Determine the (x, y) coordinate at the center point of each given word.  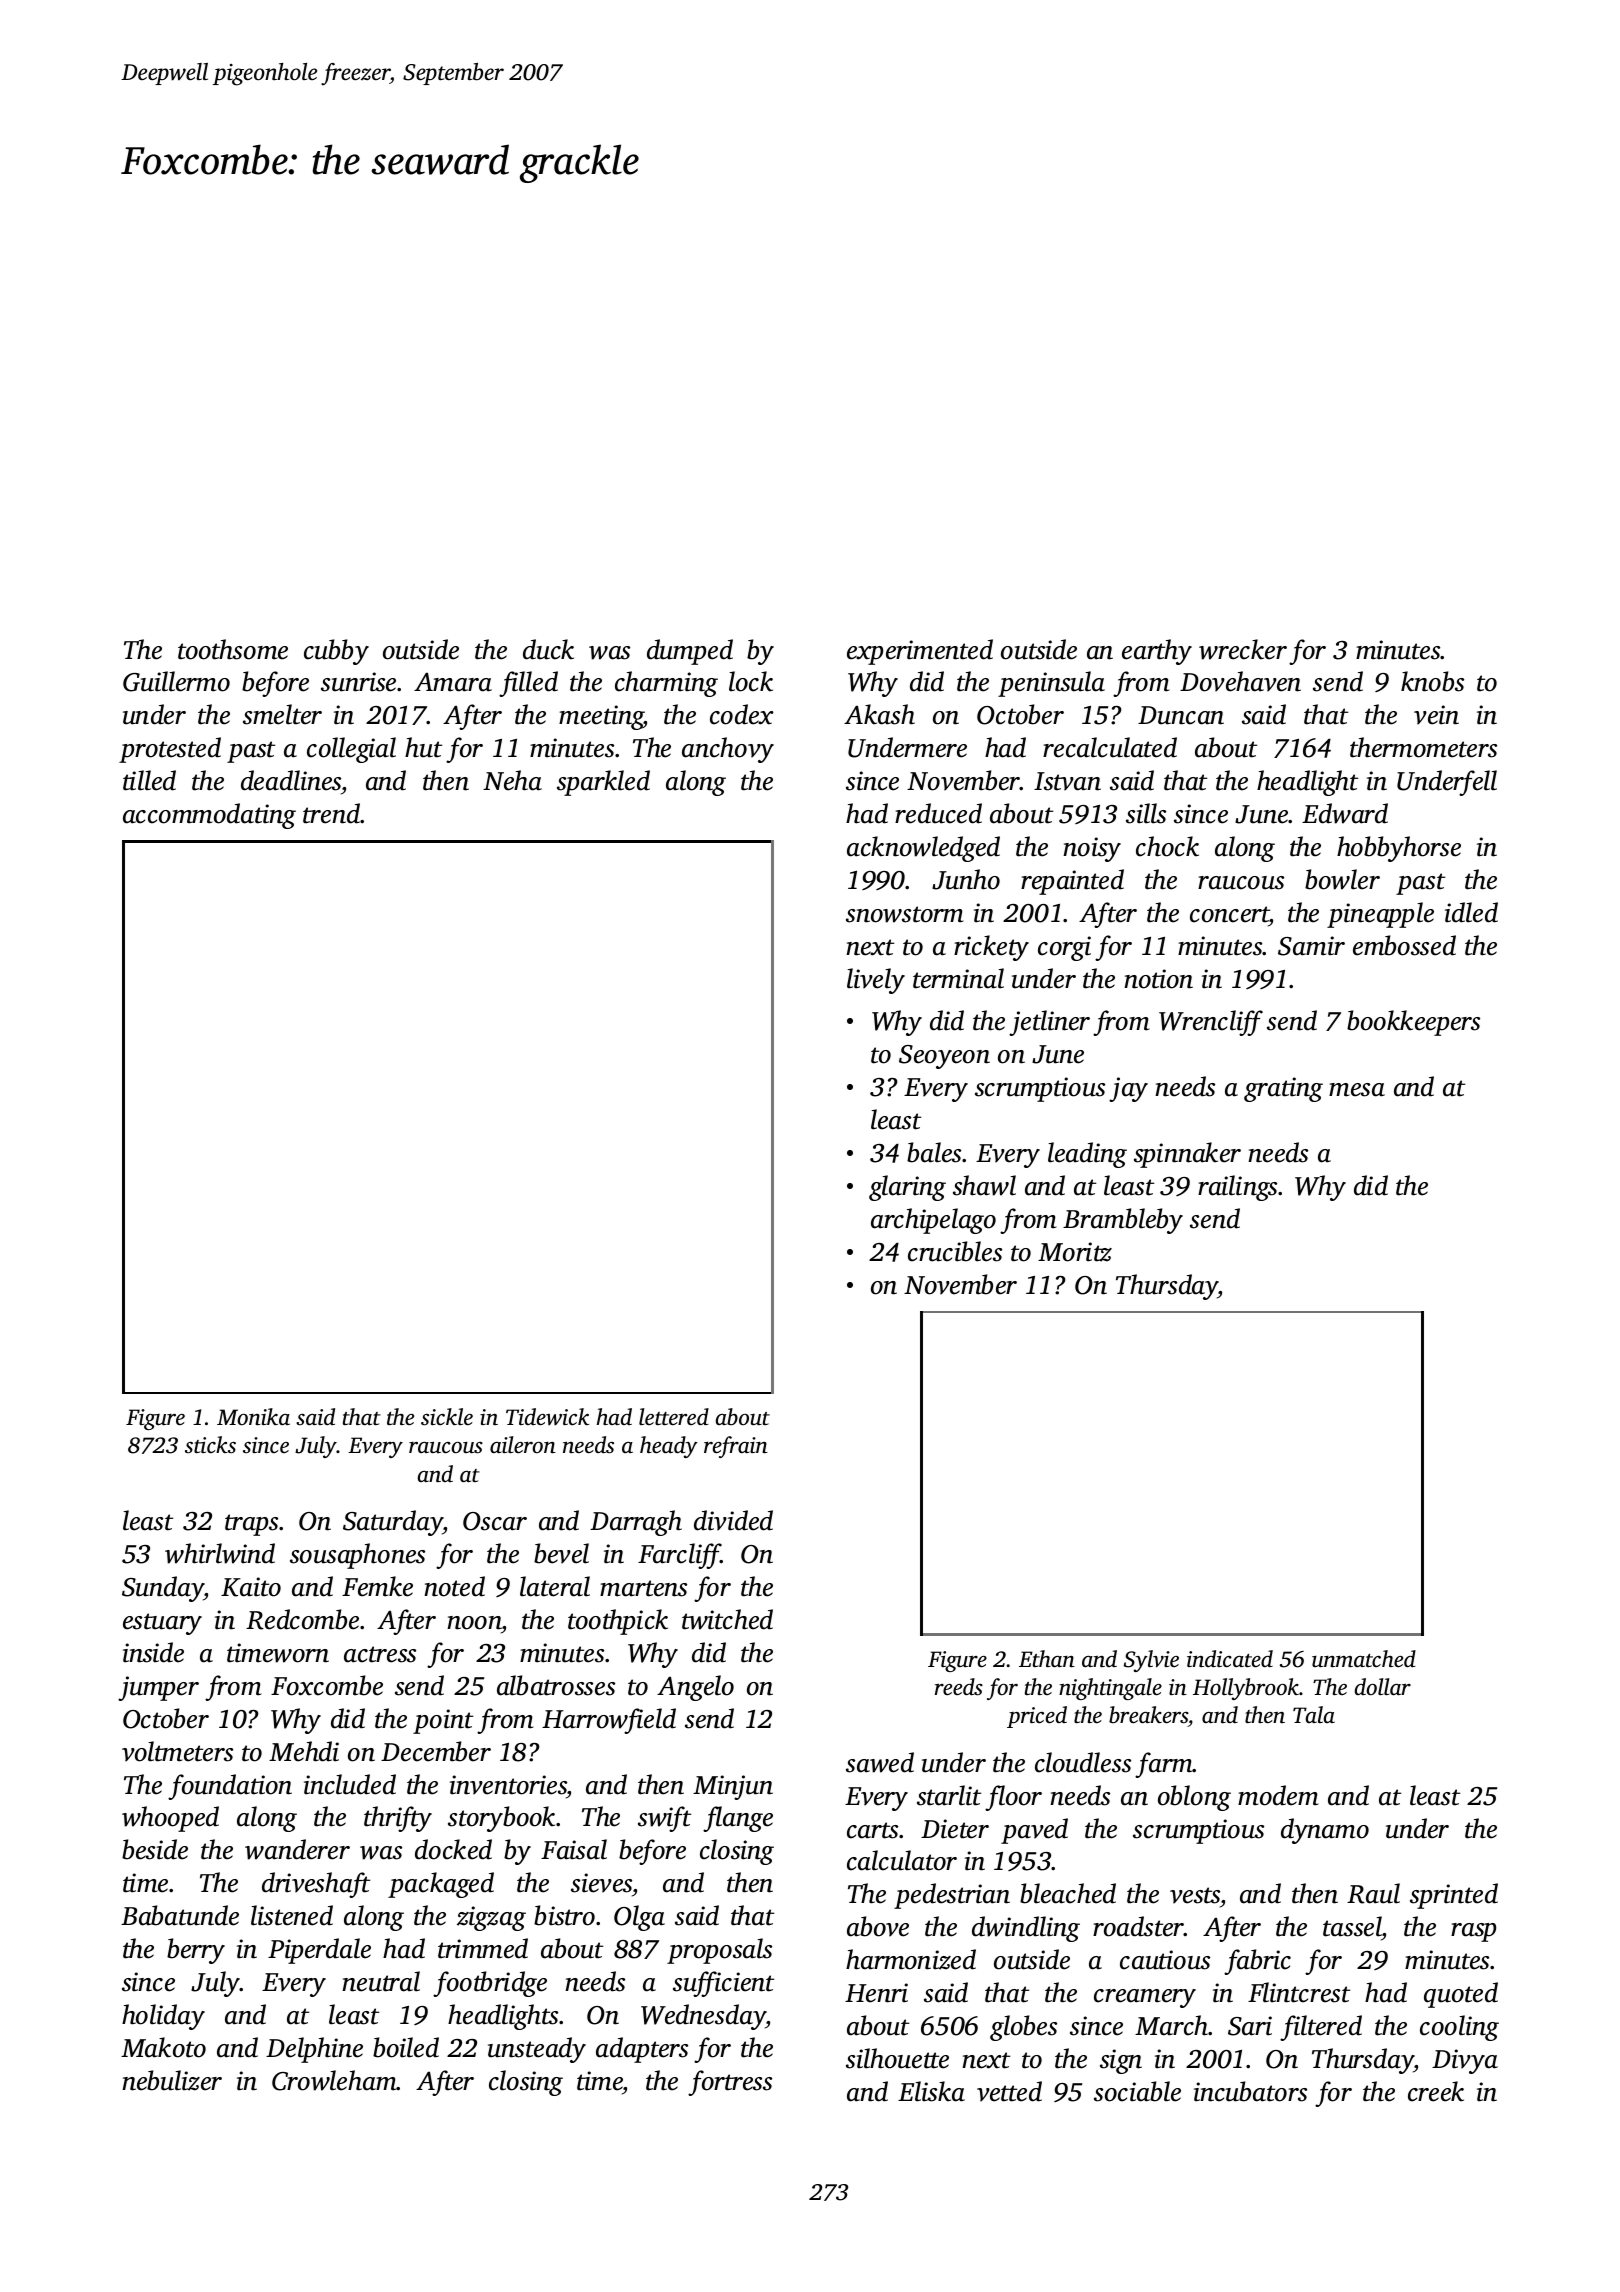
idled (1471, 912)
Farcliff (679, 1556)
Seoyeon (944, 1057)
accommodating (209, 816)
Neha (512, 780)
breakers (1148, 1716)
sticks (210, 1445)
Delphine (314, 2050)
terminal (958, 978)
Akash (879, 714)
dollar (1383, 1687)
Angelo (695, 1688)
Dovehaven (1240, 681)
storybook (501, 1819)
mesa (1357, 1090)
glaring (907, 1188)
